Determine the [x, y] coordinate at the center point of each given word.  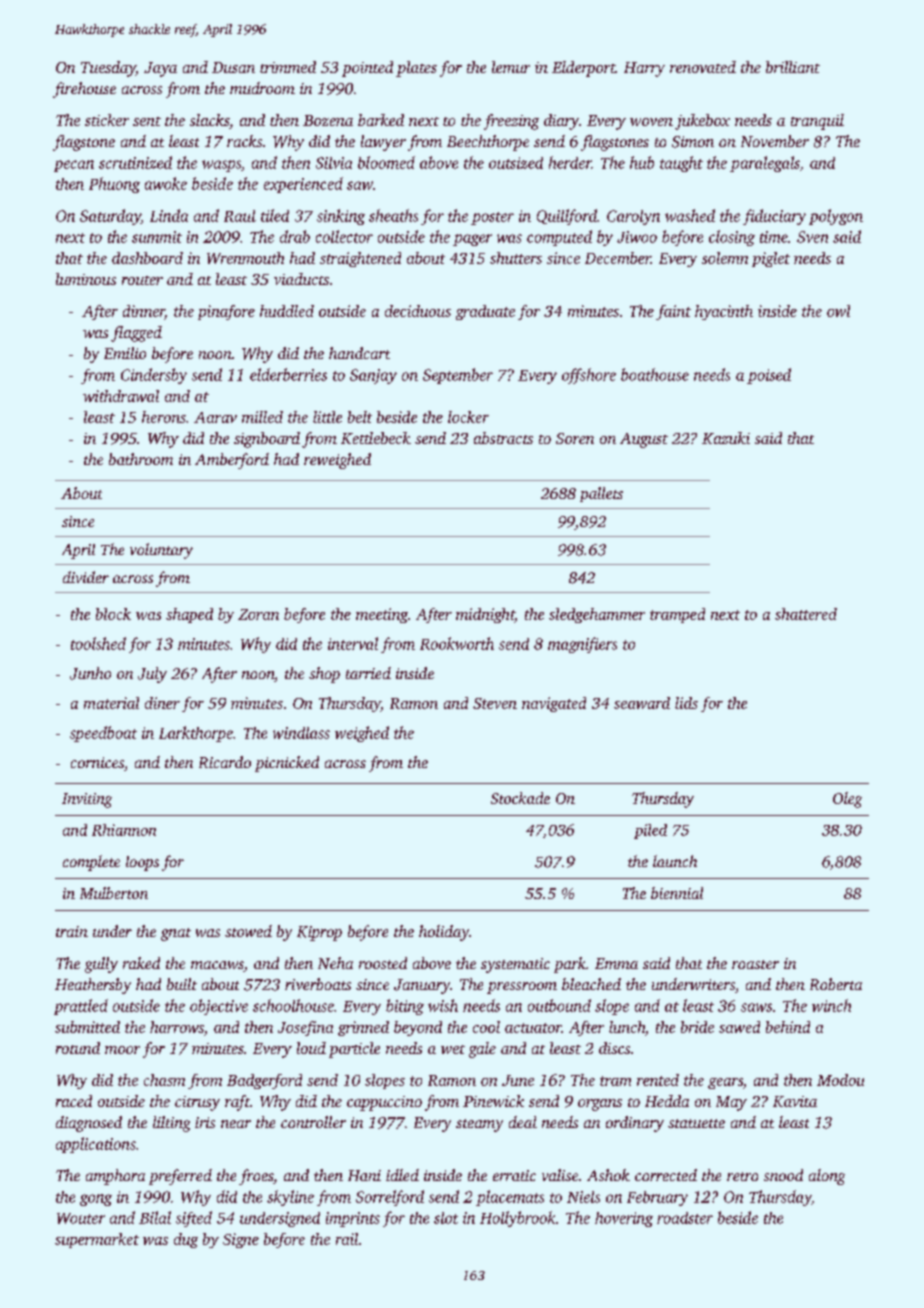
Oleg [847, 800]
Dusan [233, 67]
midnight [485, 615]
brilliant [793, 67]
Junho [90, 673]
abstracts [503, 438]
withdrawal [121, 396]
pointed [367, 69]
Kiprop [319, 933]
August [644, 440]
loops [142, 863]
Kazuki [726, 438]
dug [186, 1240]
